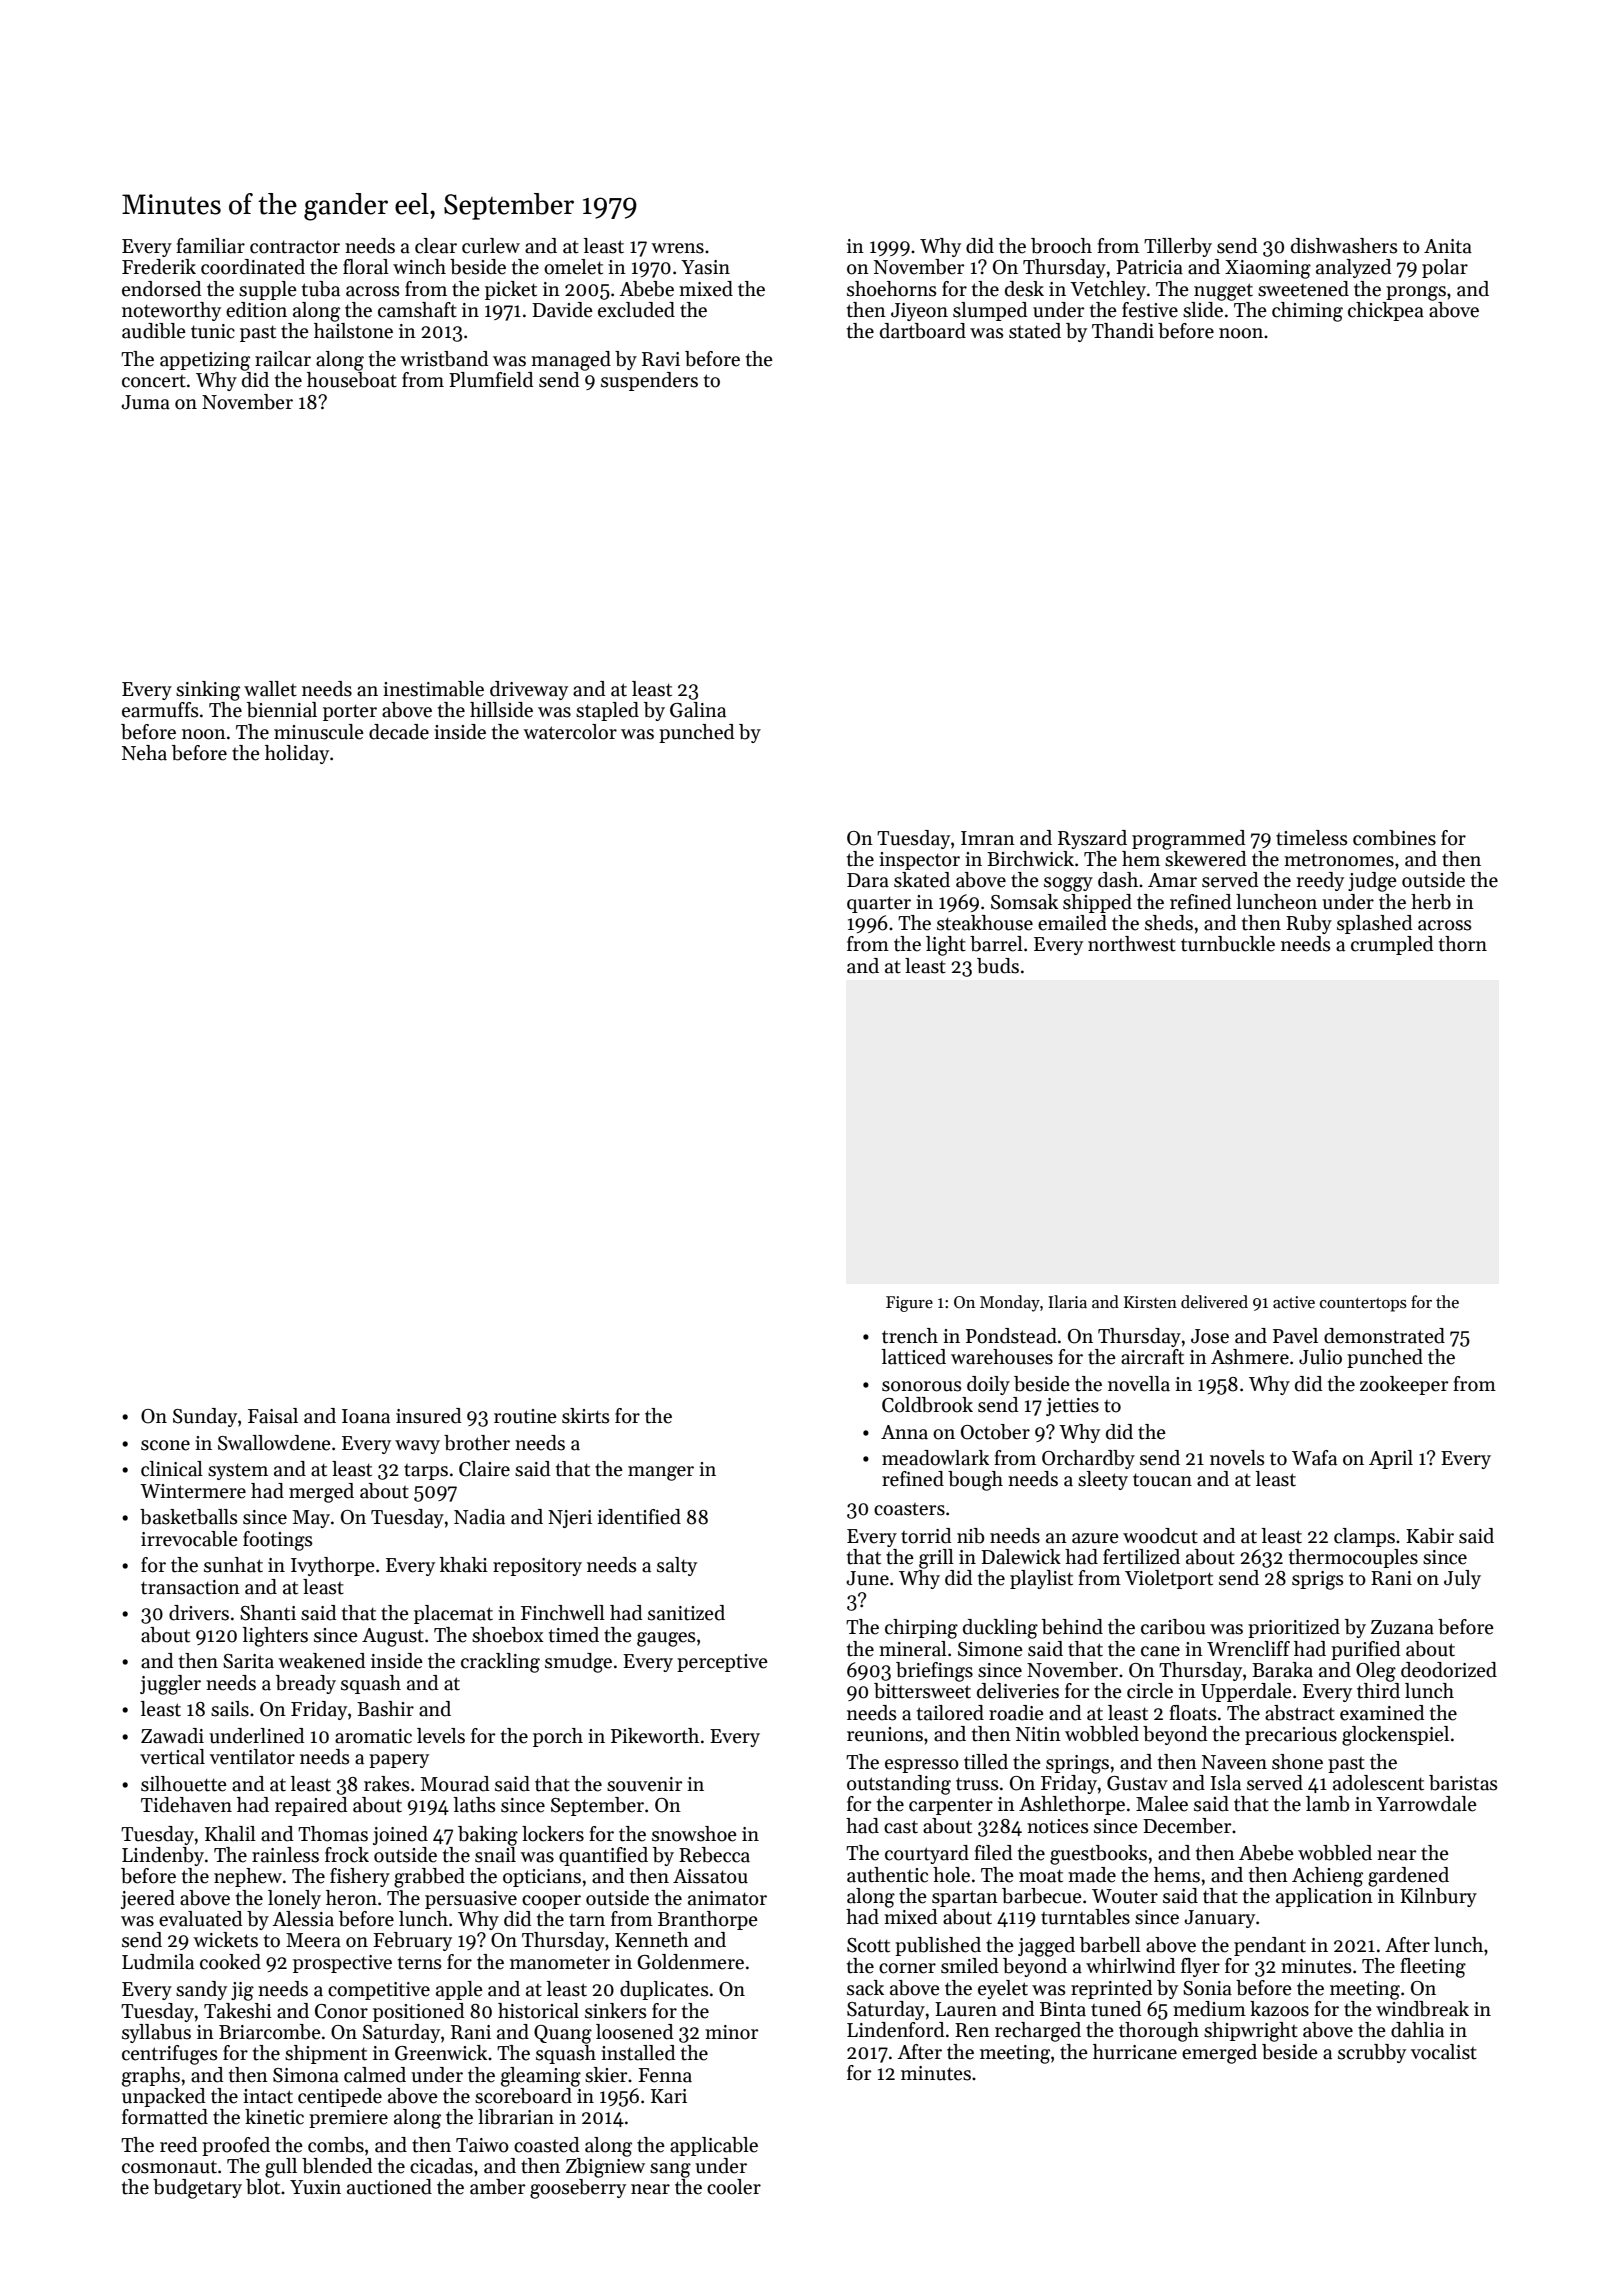 The image size is (1620, 2292). Describe the element at coordinates (710, 1876) in the screenshot. I see `Aissatou` at that location.
